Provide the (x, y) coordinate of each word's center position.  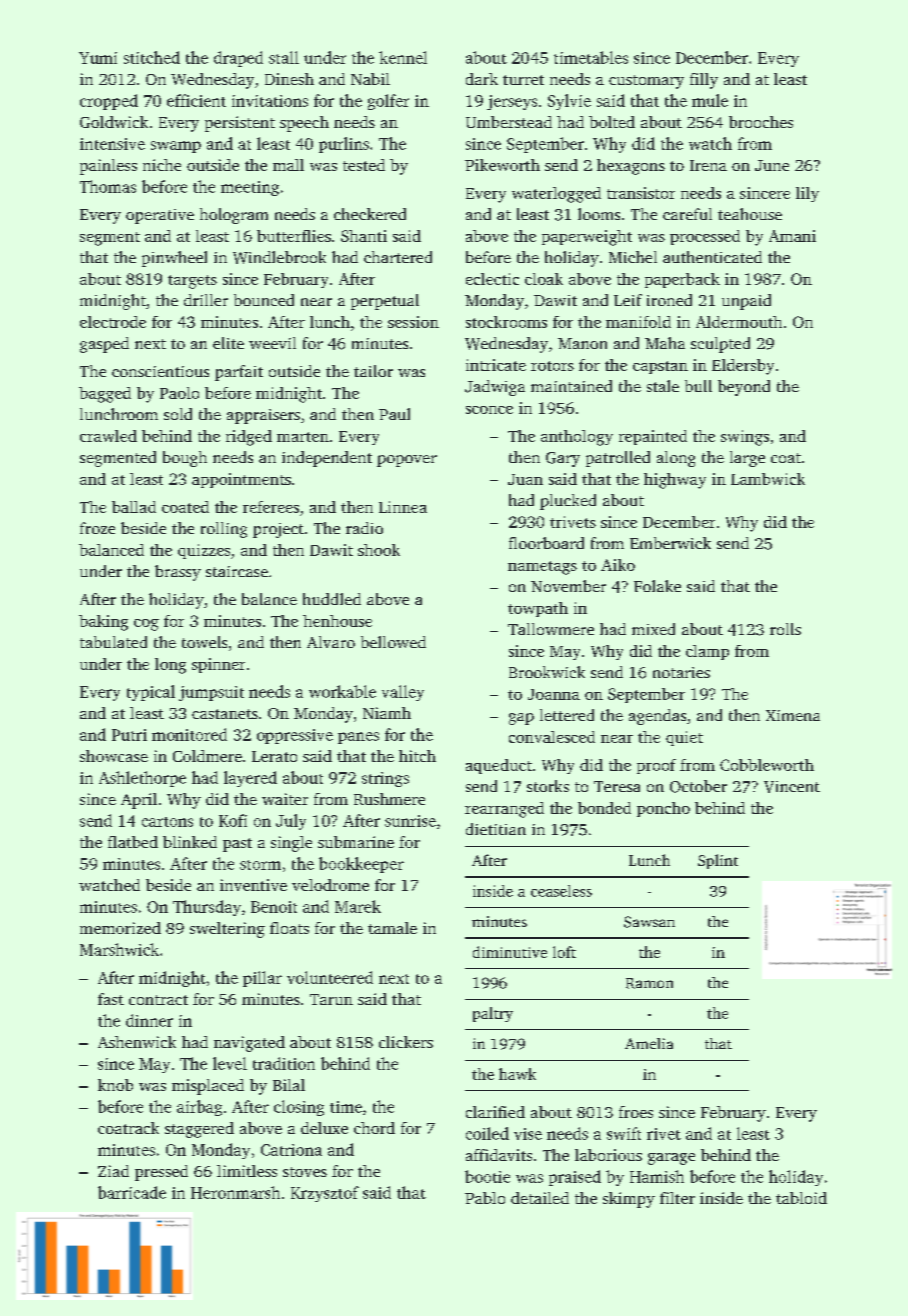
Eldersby (743, 367)
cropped (109, 102)
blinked (190, 842)
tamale (392, 928)
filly (704, 81)
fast (111, 999)
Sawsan (649, 922)
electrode (113, 322)
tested (364, 165)
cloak (544, 279)
